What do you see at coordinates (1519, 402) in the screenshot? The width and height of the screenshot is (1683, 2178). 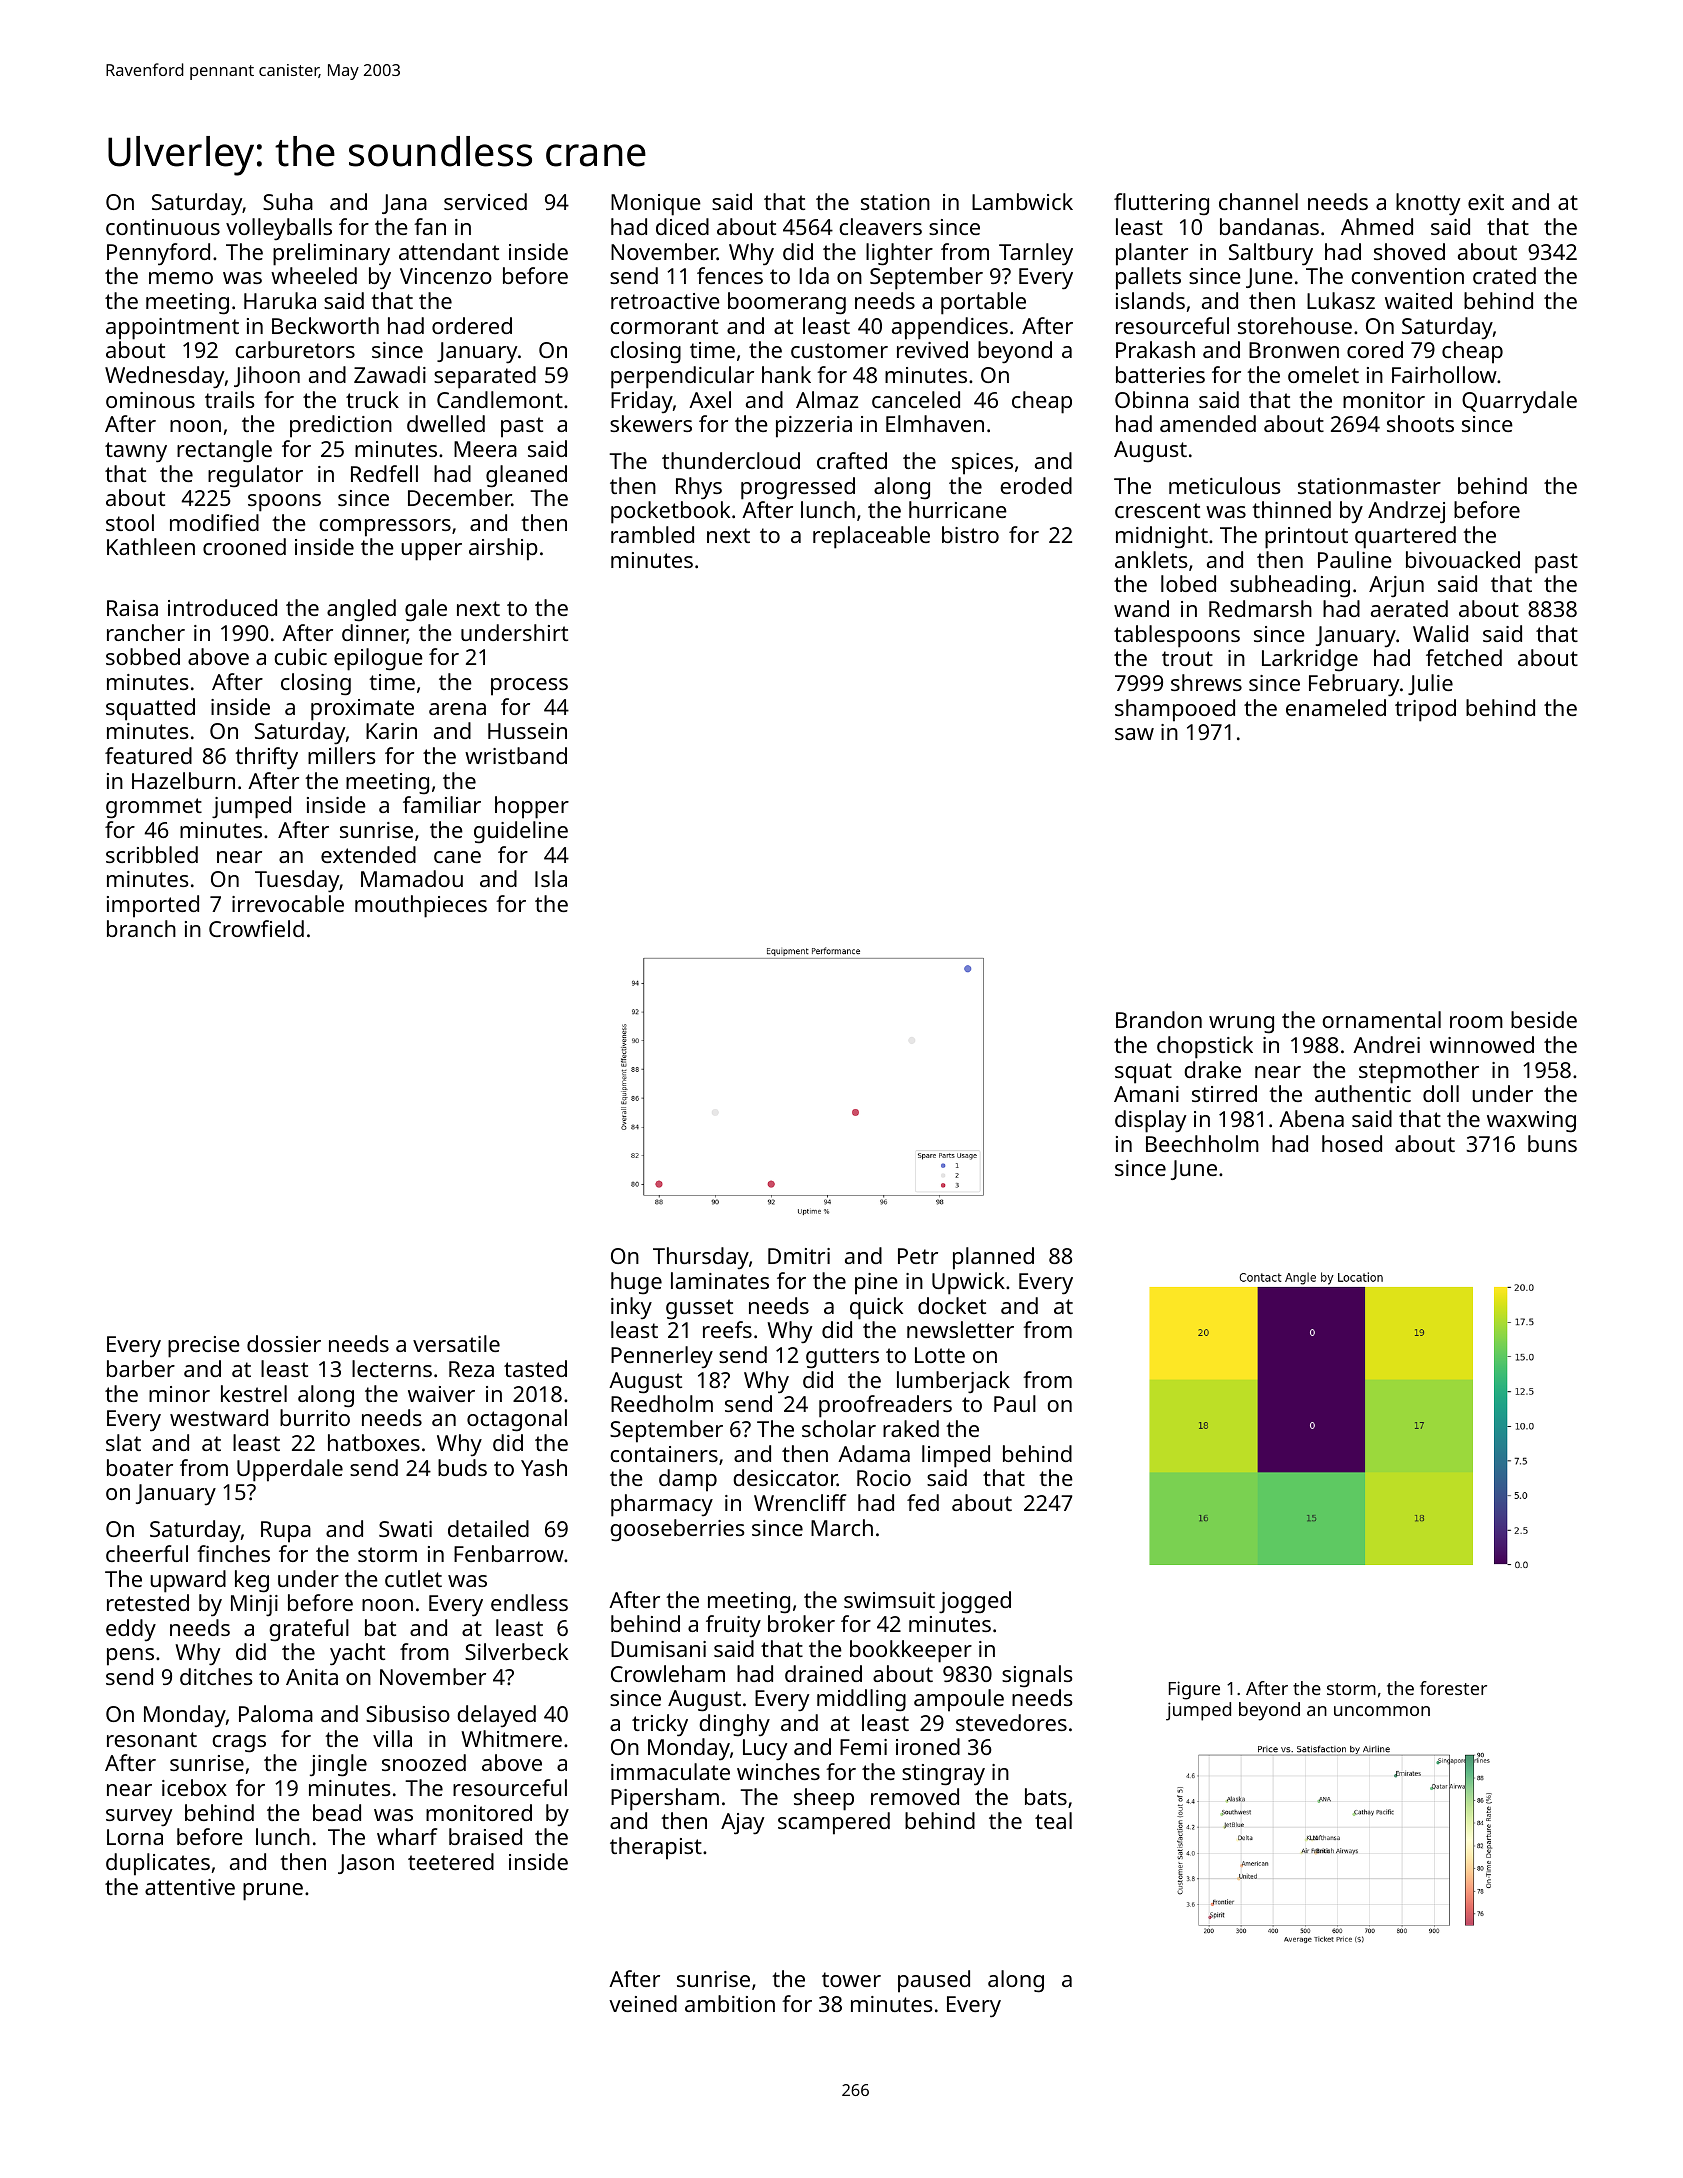 I see `Quarrydale` at bounding box center [1519, 402].
